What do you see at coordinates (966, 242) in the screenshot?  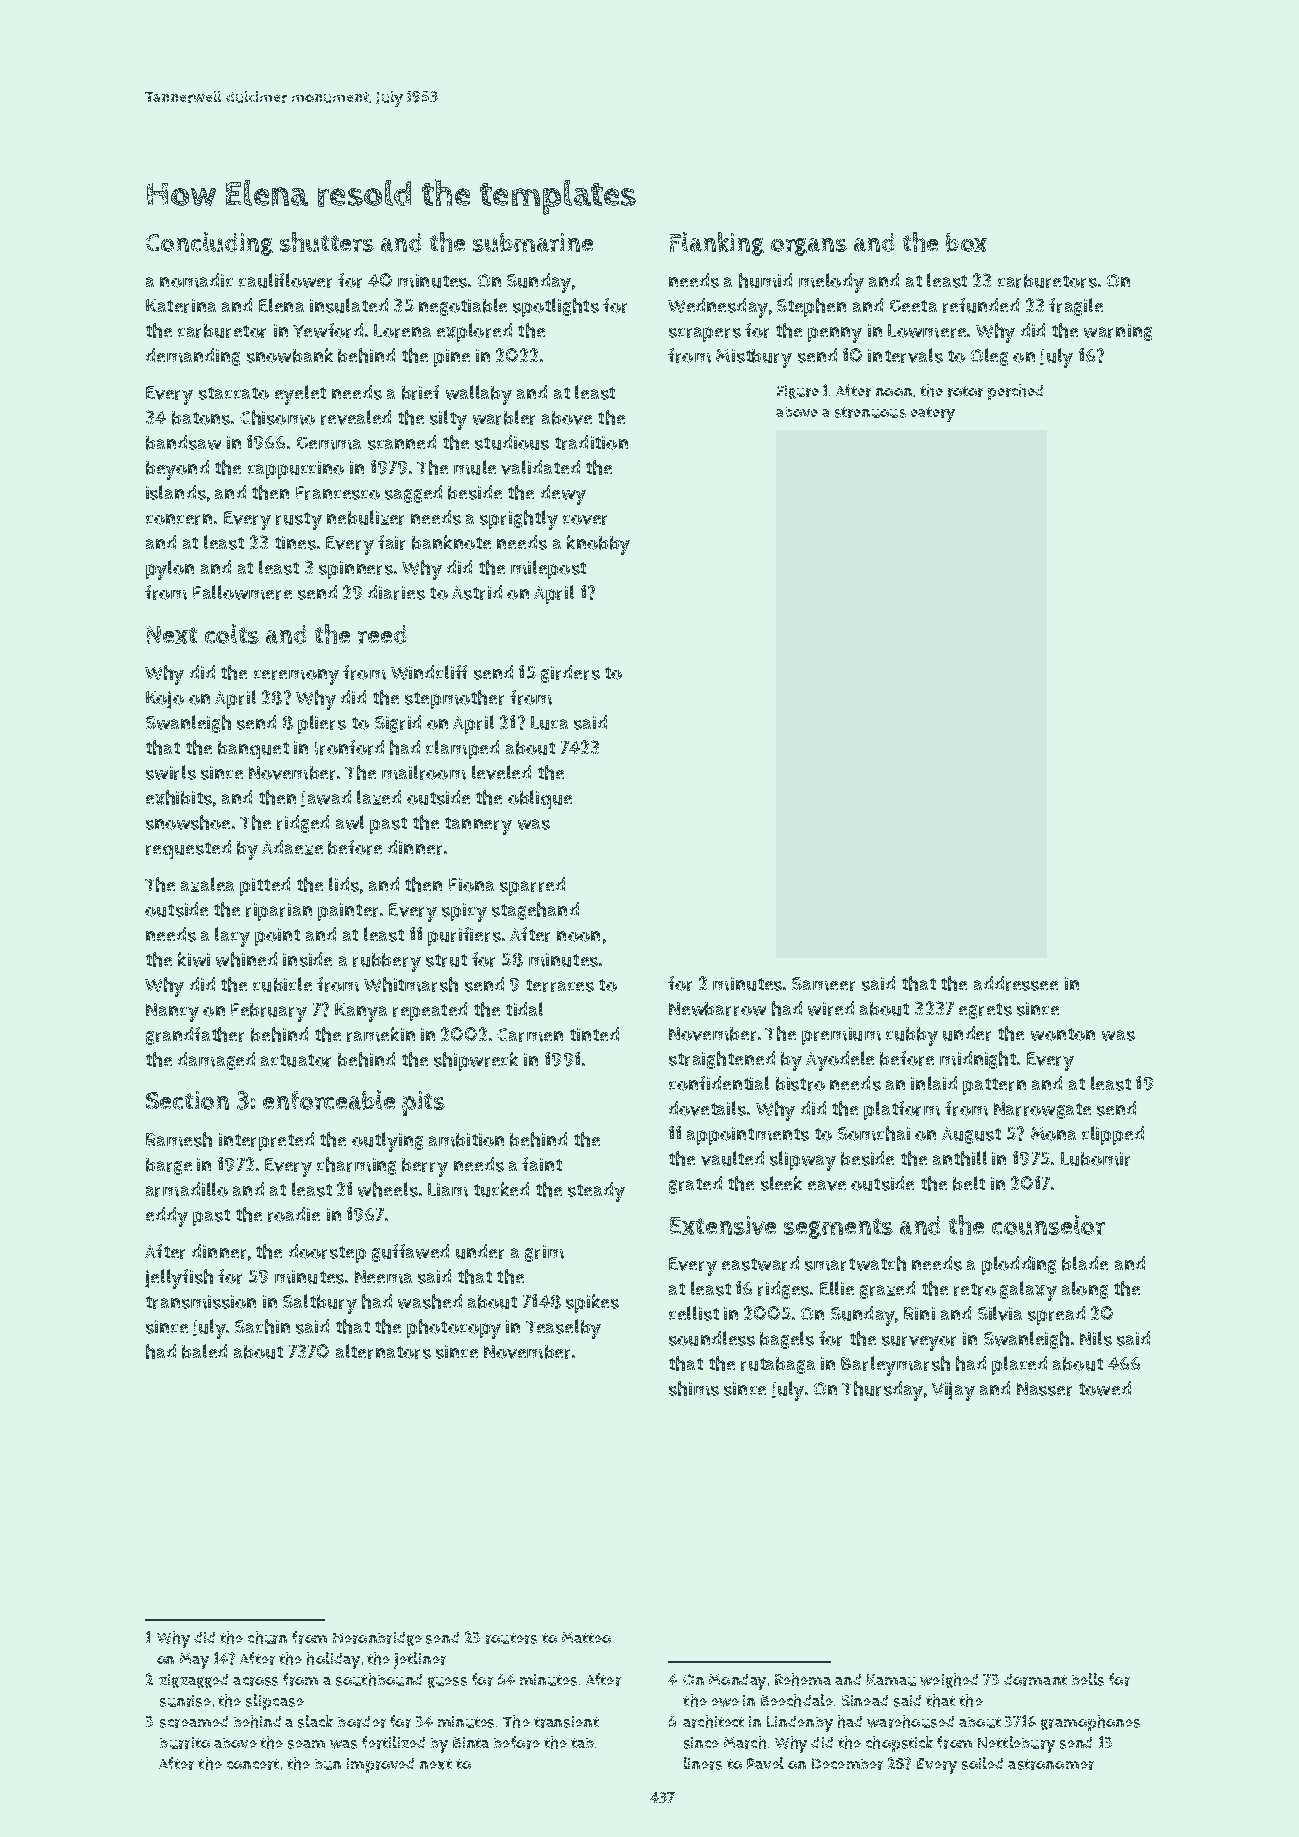 I see `box` at bounding box center [966, 242].
